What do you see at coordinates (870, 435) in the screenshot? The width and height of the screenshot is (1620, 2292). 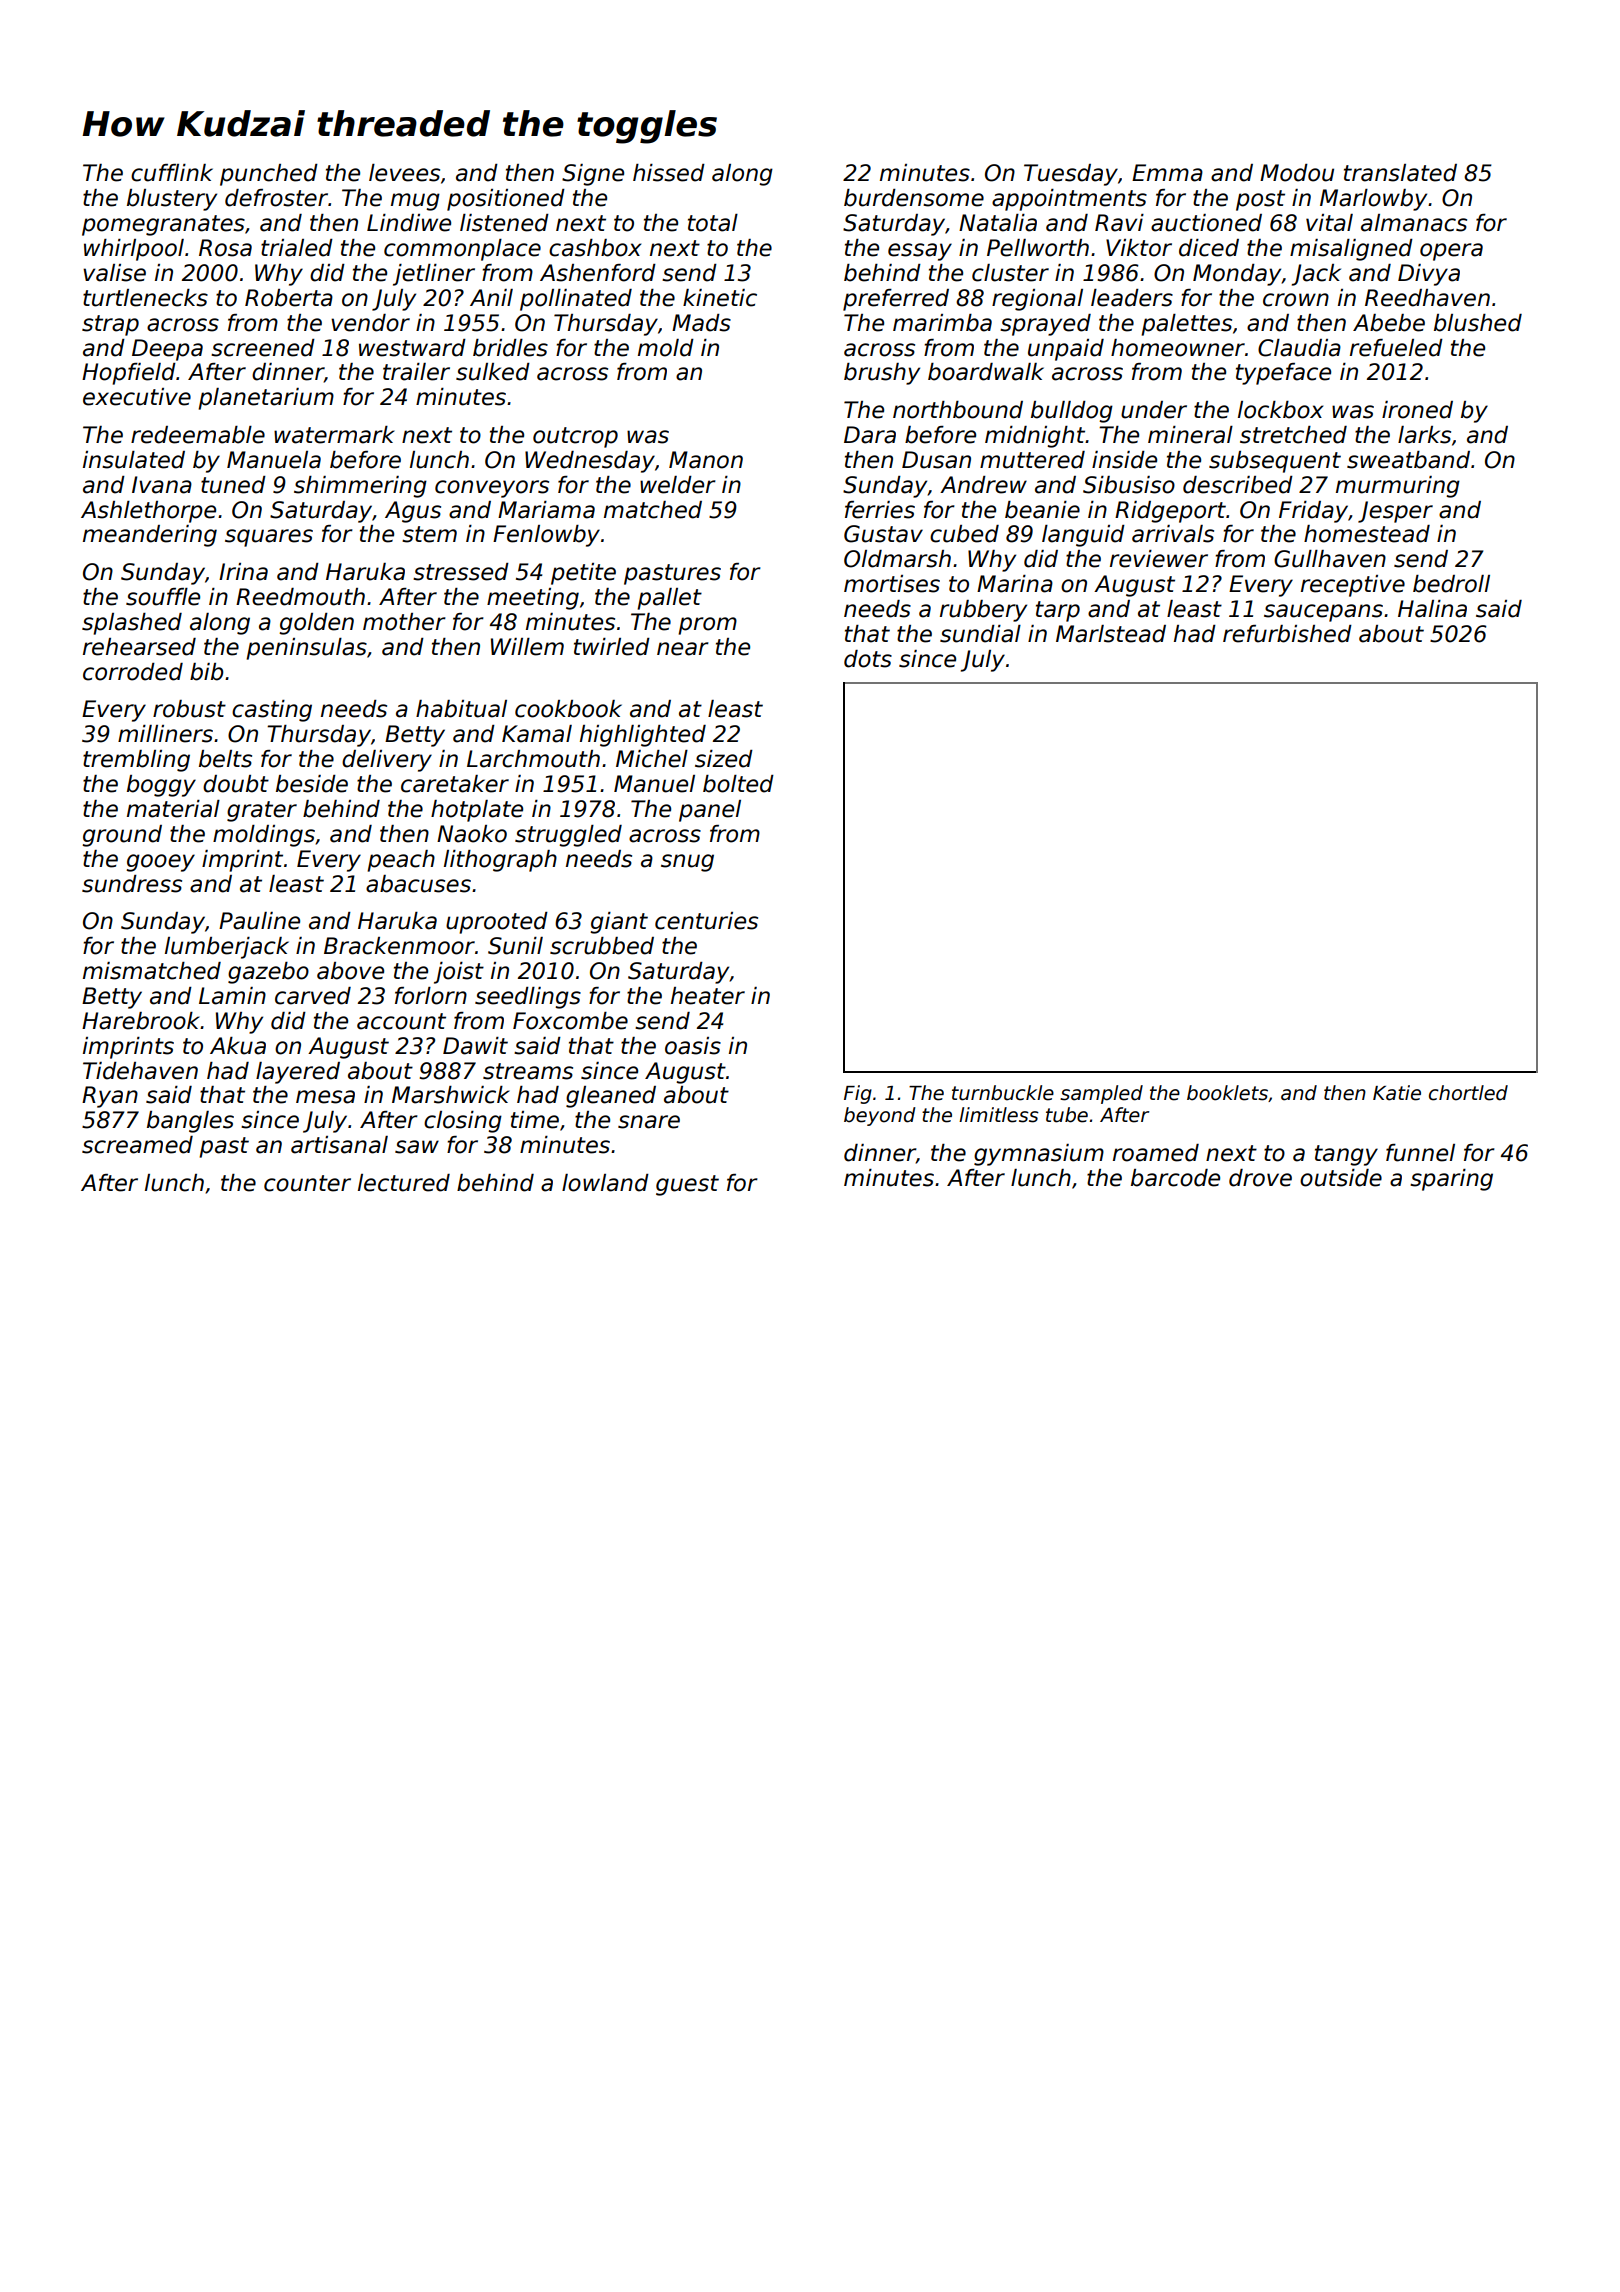 I see `Dara` at bounding box center [870, 435].
